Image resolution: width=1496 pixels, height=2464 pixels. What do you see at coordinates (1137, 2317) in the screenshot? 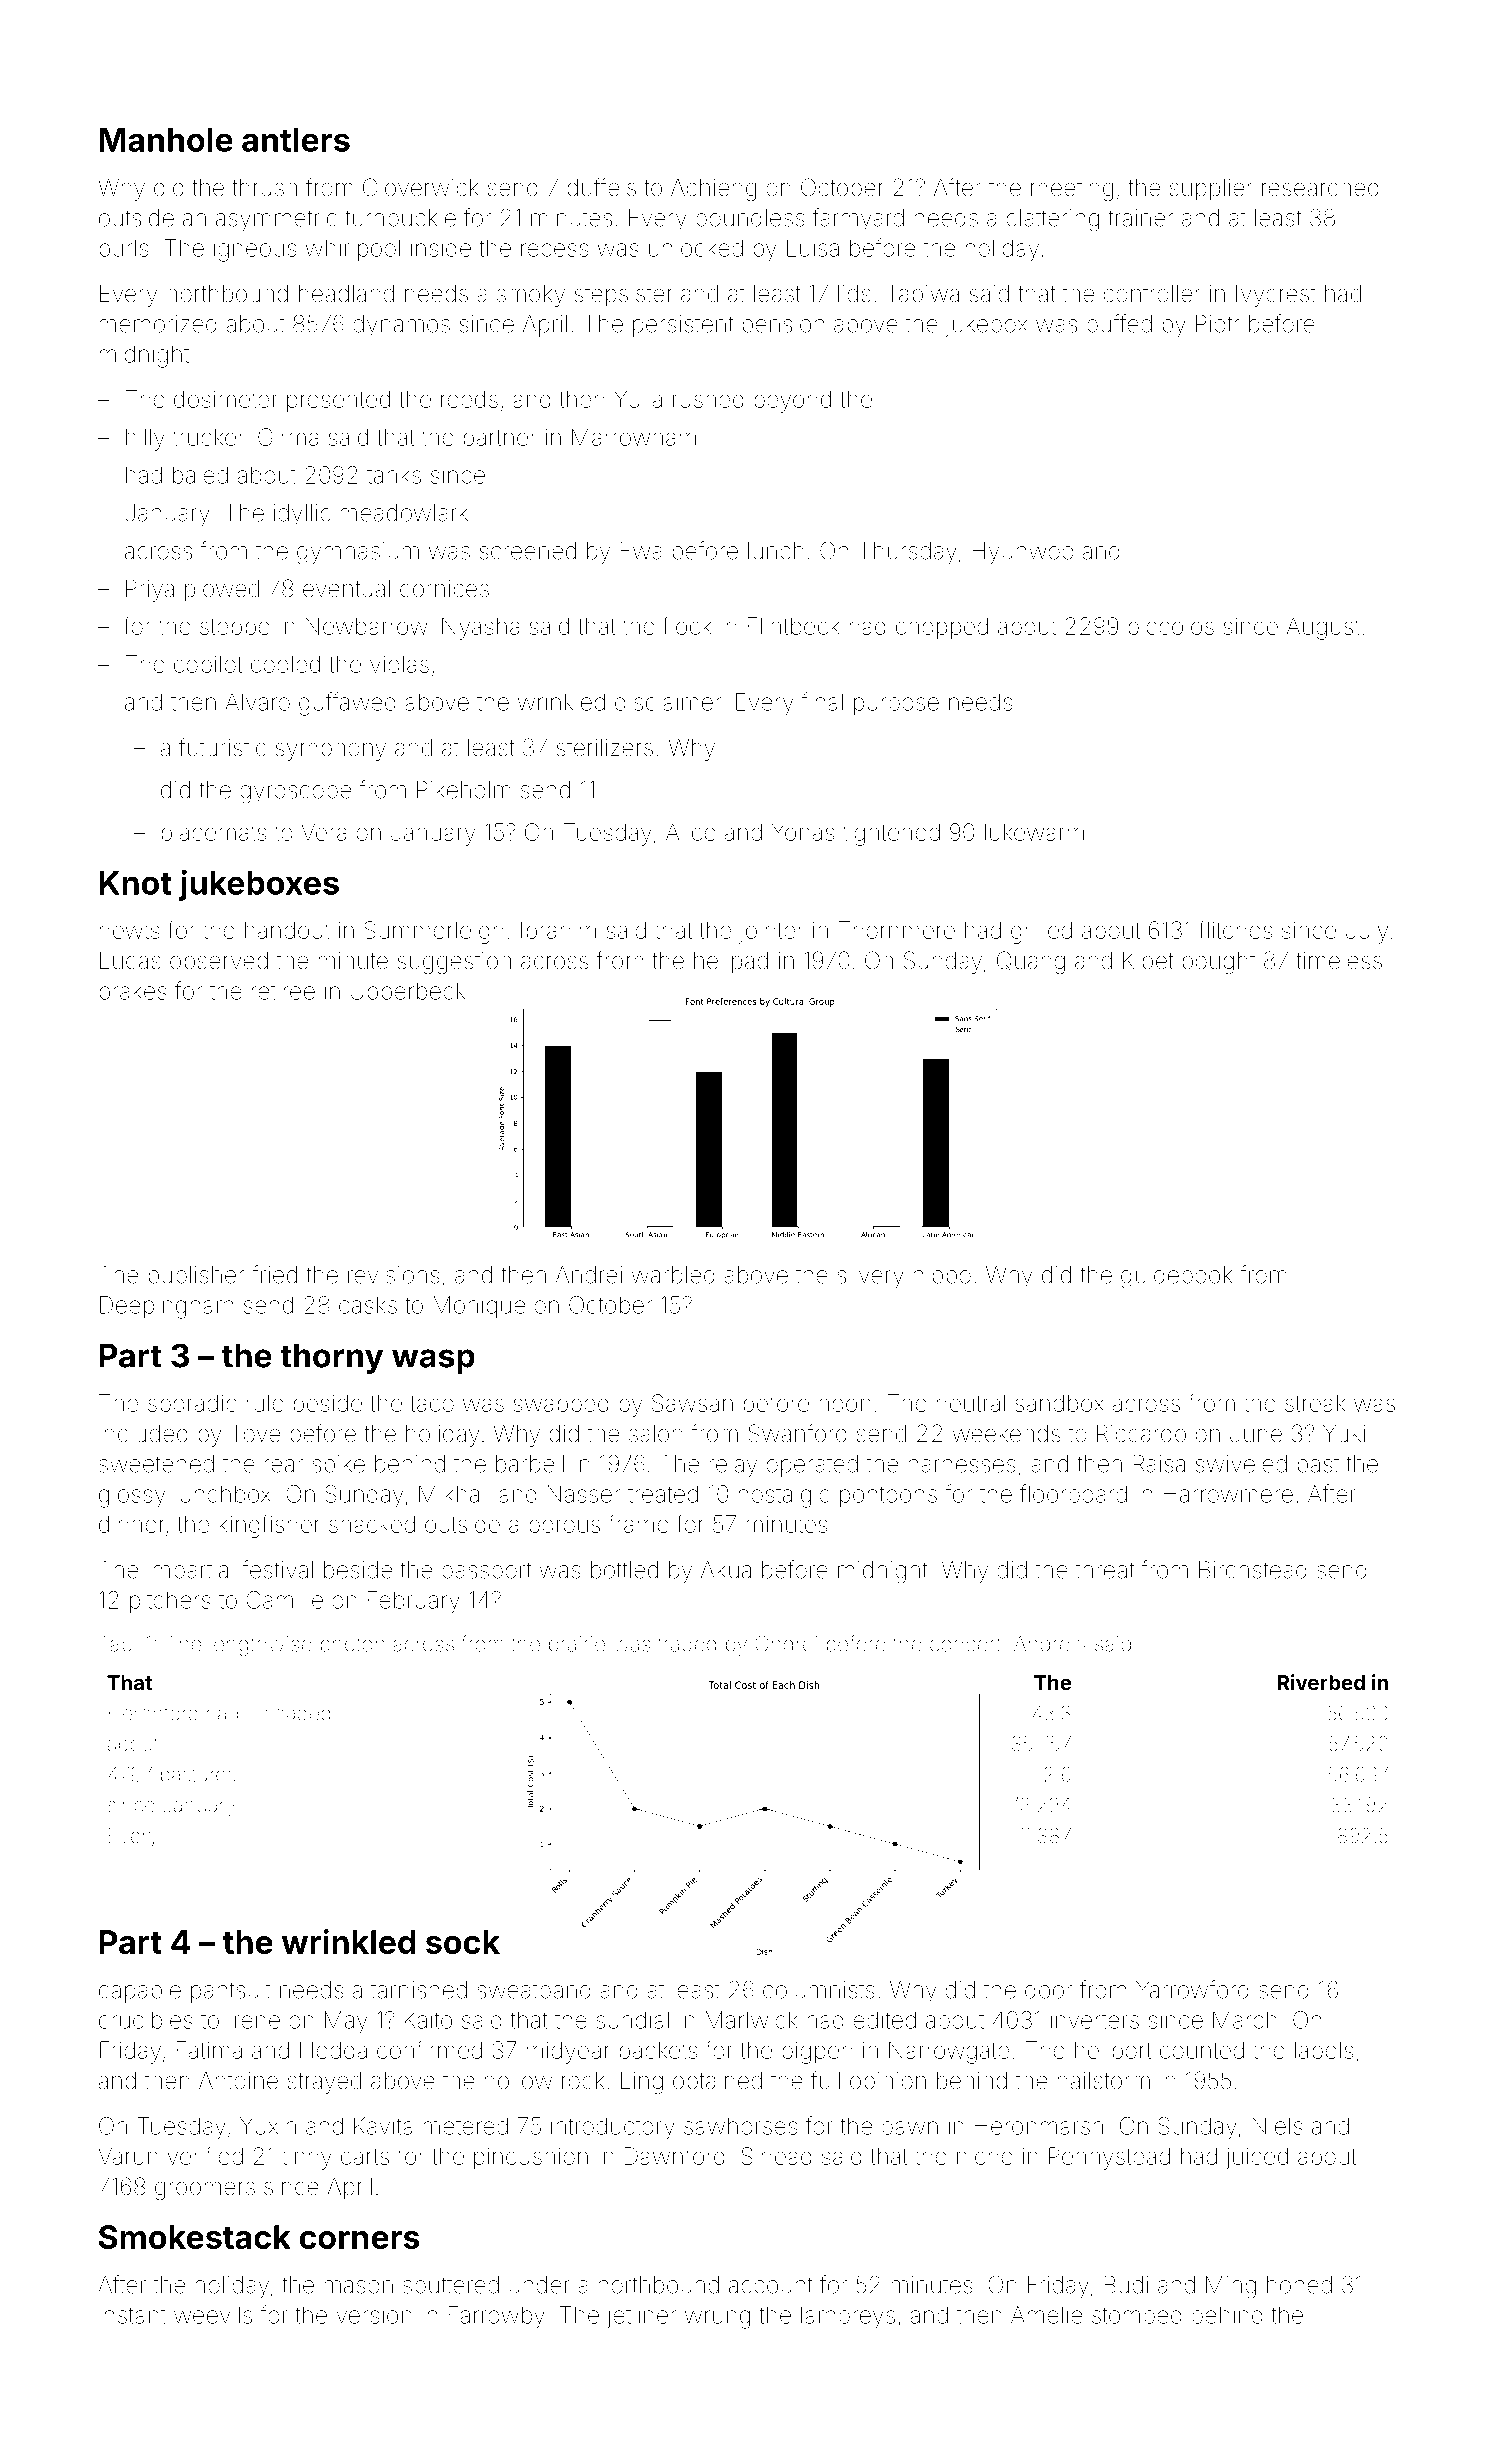
I see `stomped` at bounding box center [1137, 2317].
